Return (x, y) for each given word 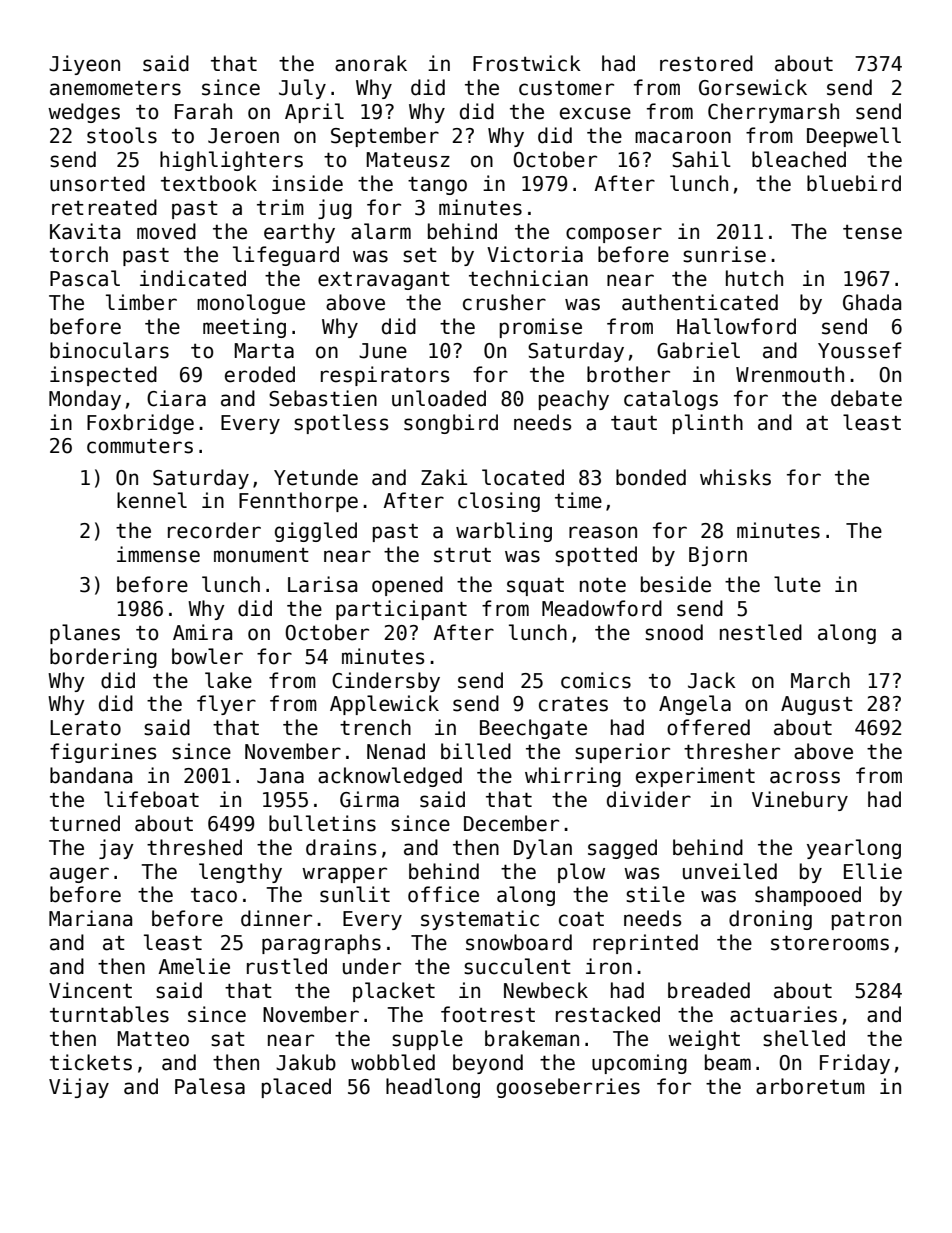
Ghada (872, 302)
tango (437, 185)
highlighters (231, 161)
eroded (260, 374)
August (817, 705)
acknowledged (390, 777)
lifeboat (151, 799)
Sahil (701, 159)
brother (628, 374)
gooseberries (568, 1088)
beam (728, 1062)
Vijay (79, 1088)
